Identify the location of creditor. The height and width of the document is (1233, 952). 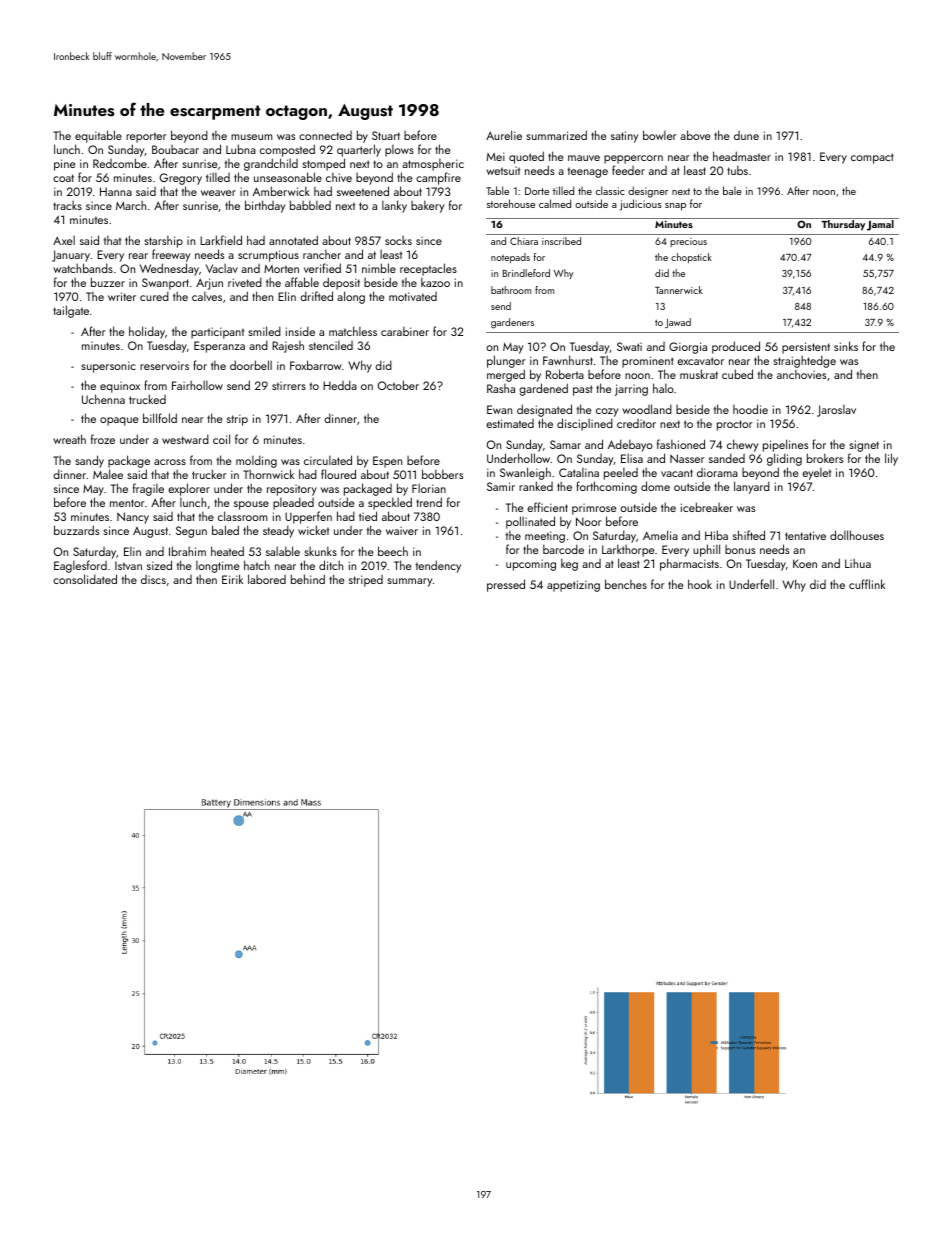
(636, 423).
